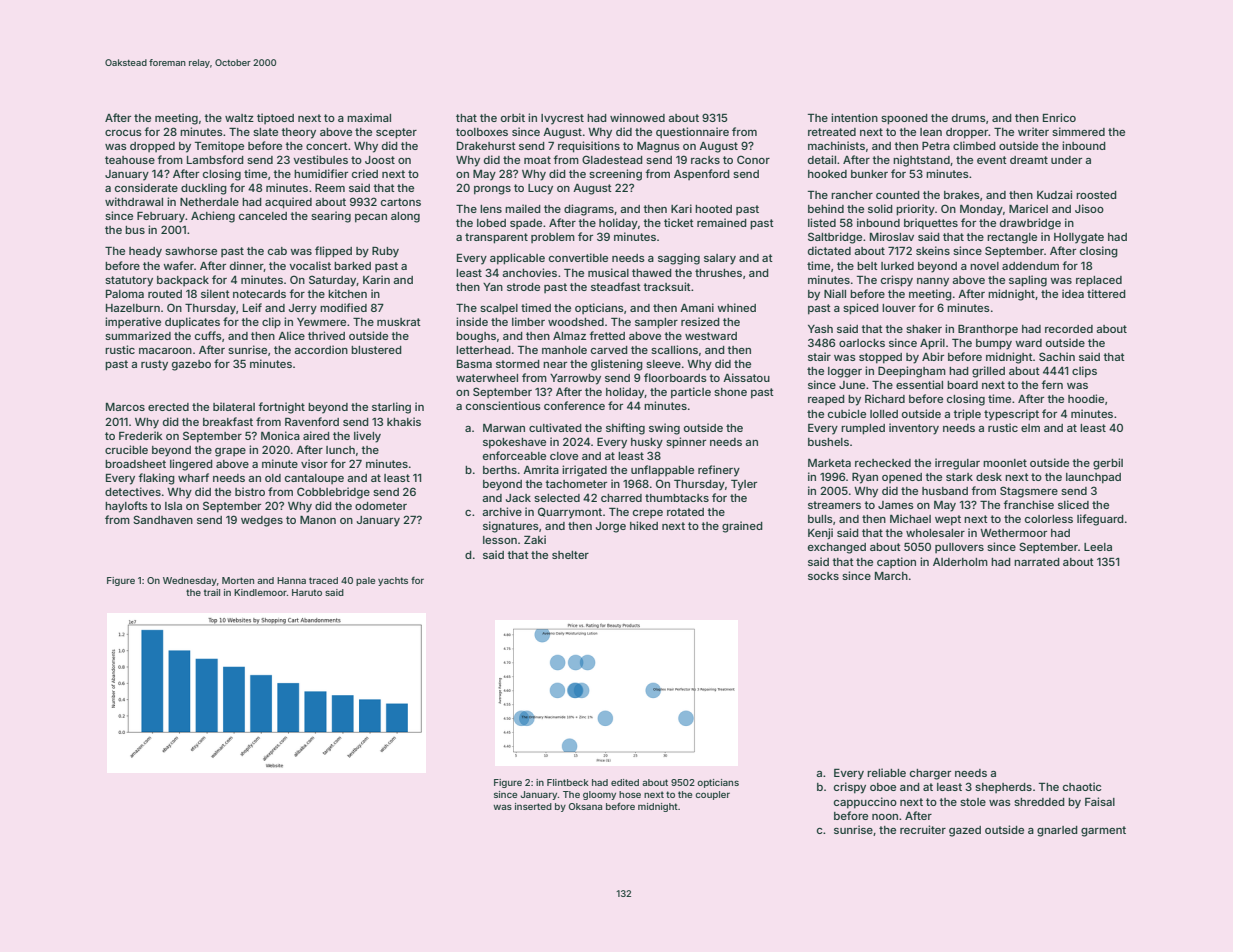  What do you see at coordinates (568, 782) in the screenshot?
I see `Flintbeck` at bounding box center [568, 782].
